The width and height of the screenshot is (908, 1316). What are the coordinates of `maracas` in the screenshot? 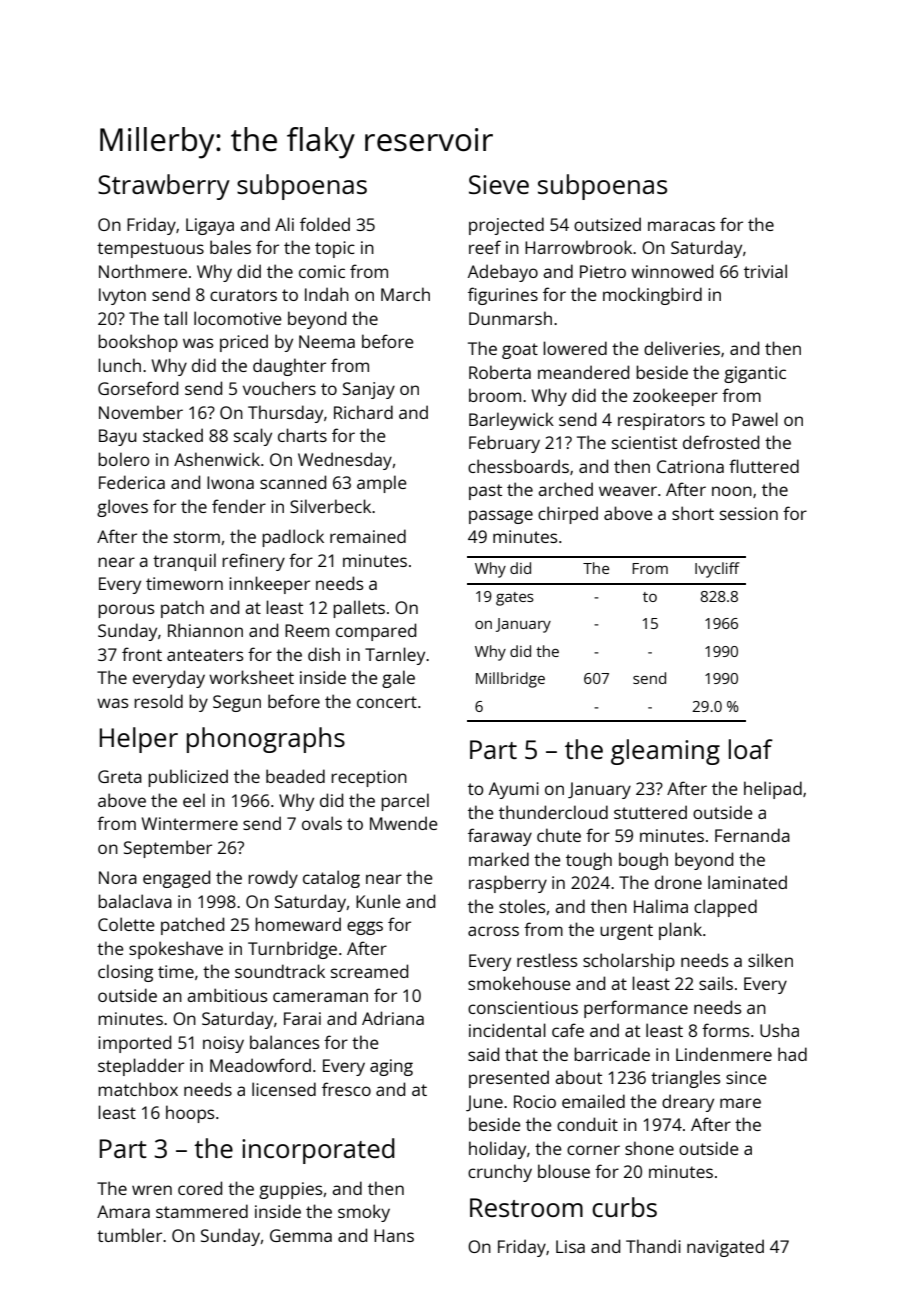 It's located at (681, 226).
